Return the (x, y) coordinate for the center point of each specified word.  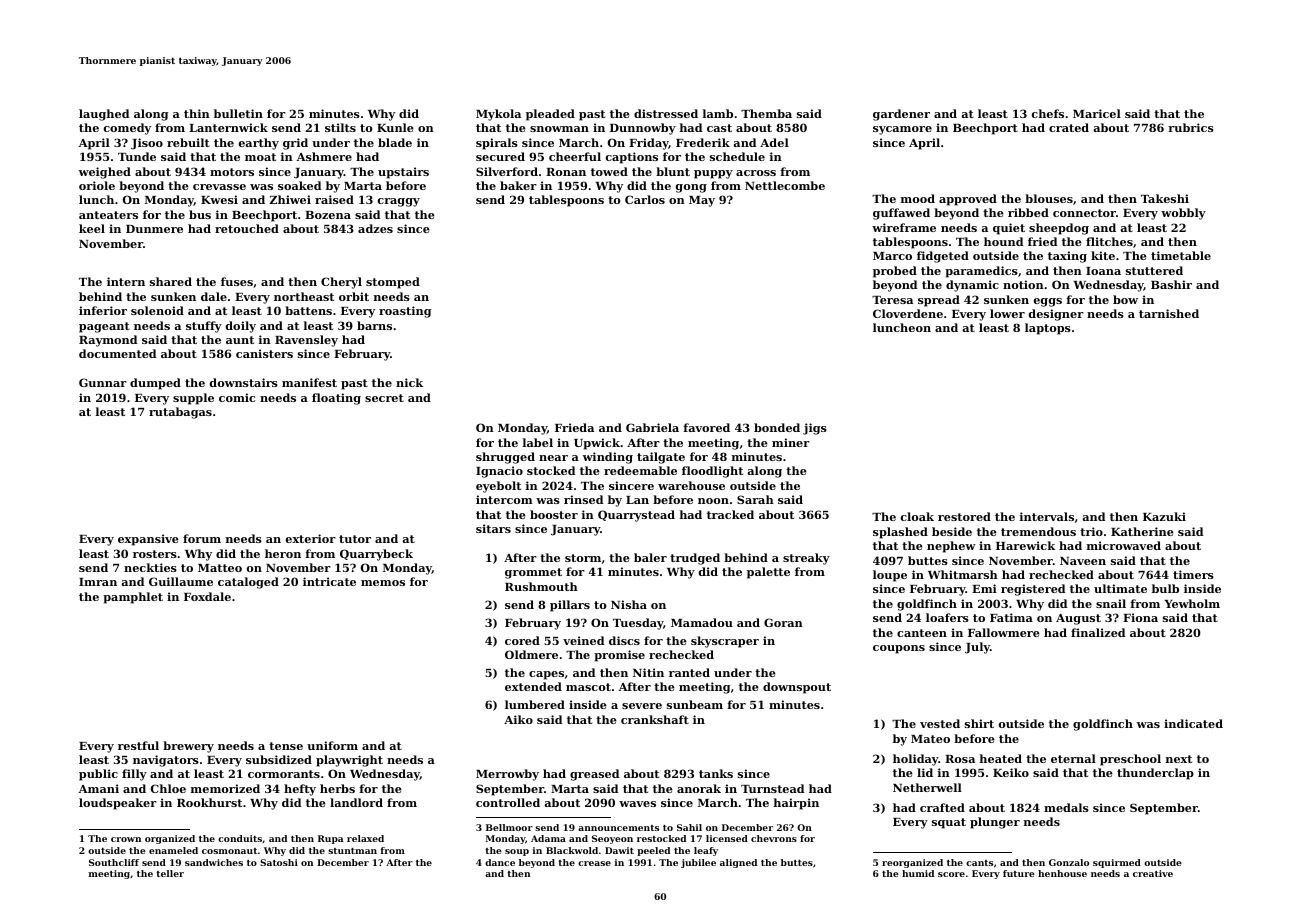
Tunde (137, 156)
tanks (716, 773)
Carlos (645, 199)
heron (283, 553)
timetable (1181, 255)
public (98, 775)
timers (1193, 574)
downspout (797, 688)
